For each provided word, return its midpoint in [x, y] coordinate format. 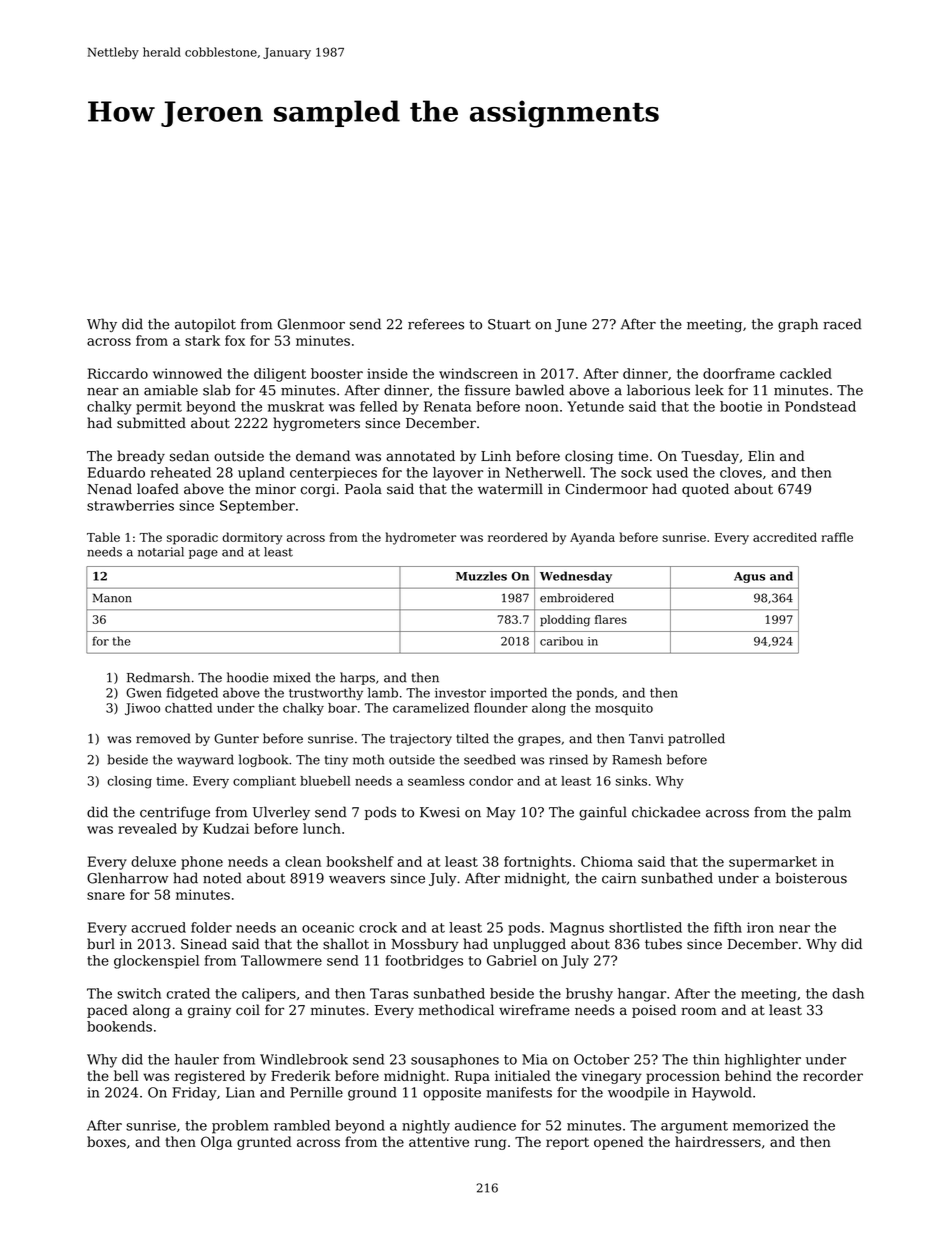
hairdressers [718, 1141]
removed [163, 738]
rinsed [568, 759]
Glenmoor [311, 324]
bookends [119, 1026]
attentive [439, 1142]
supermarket [773, 863]
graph [798, 325]
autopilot [205, 325]
